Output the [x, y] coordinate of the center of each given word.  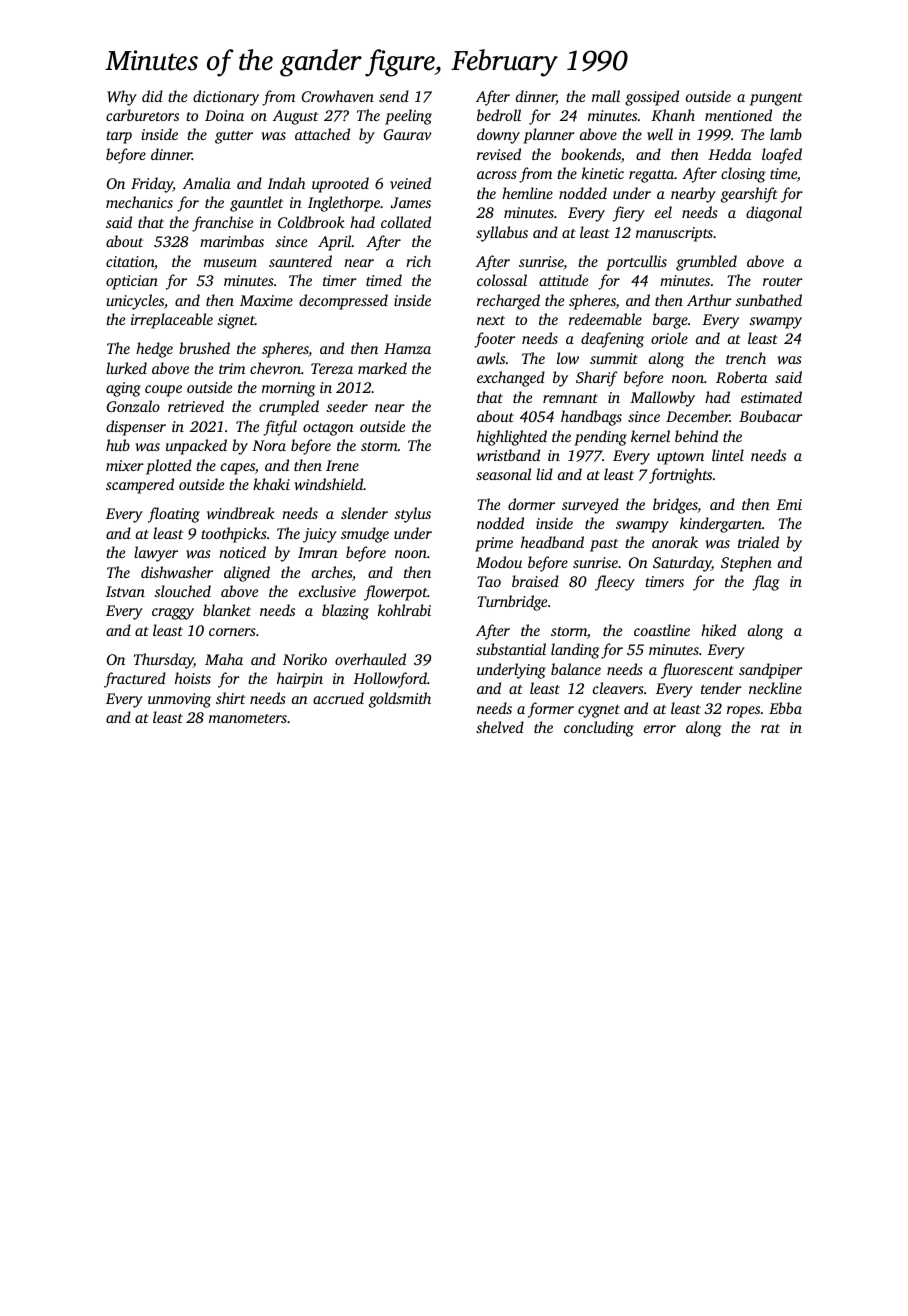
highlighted [512, 438]
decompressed [343, 302]
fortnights [680, 476]
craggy [173, 614]
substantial [511, 649]
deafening [612, 340]
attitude [563, 280]
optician [132, 282]
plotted [169, 467]
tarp [119, 137]
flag [765, 583]
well [660, 134]
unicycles [135, 302]
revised [499, 154]
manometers [248, 718]
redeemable [605, 319]
